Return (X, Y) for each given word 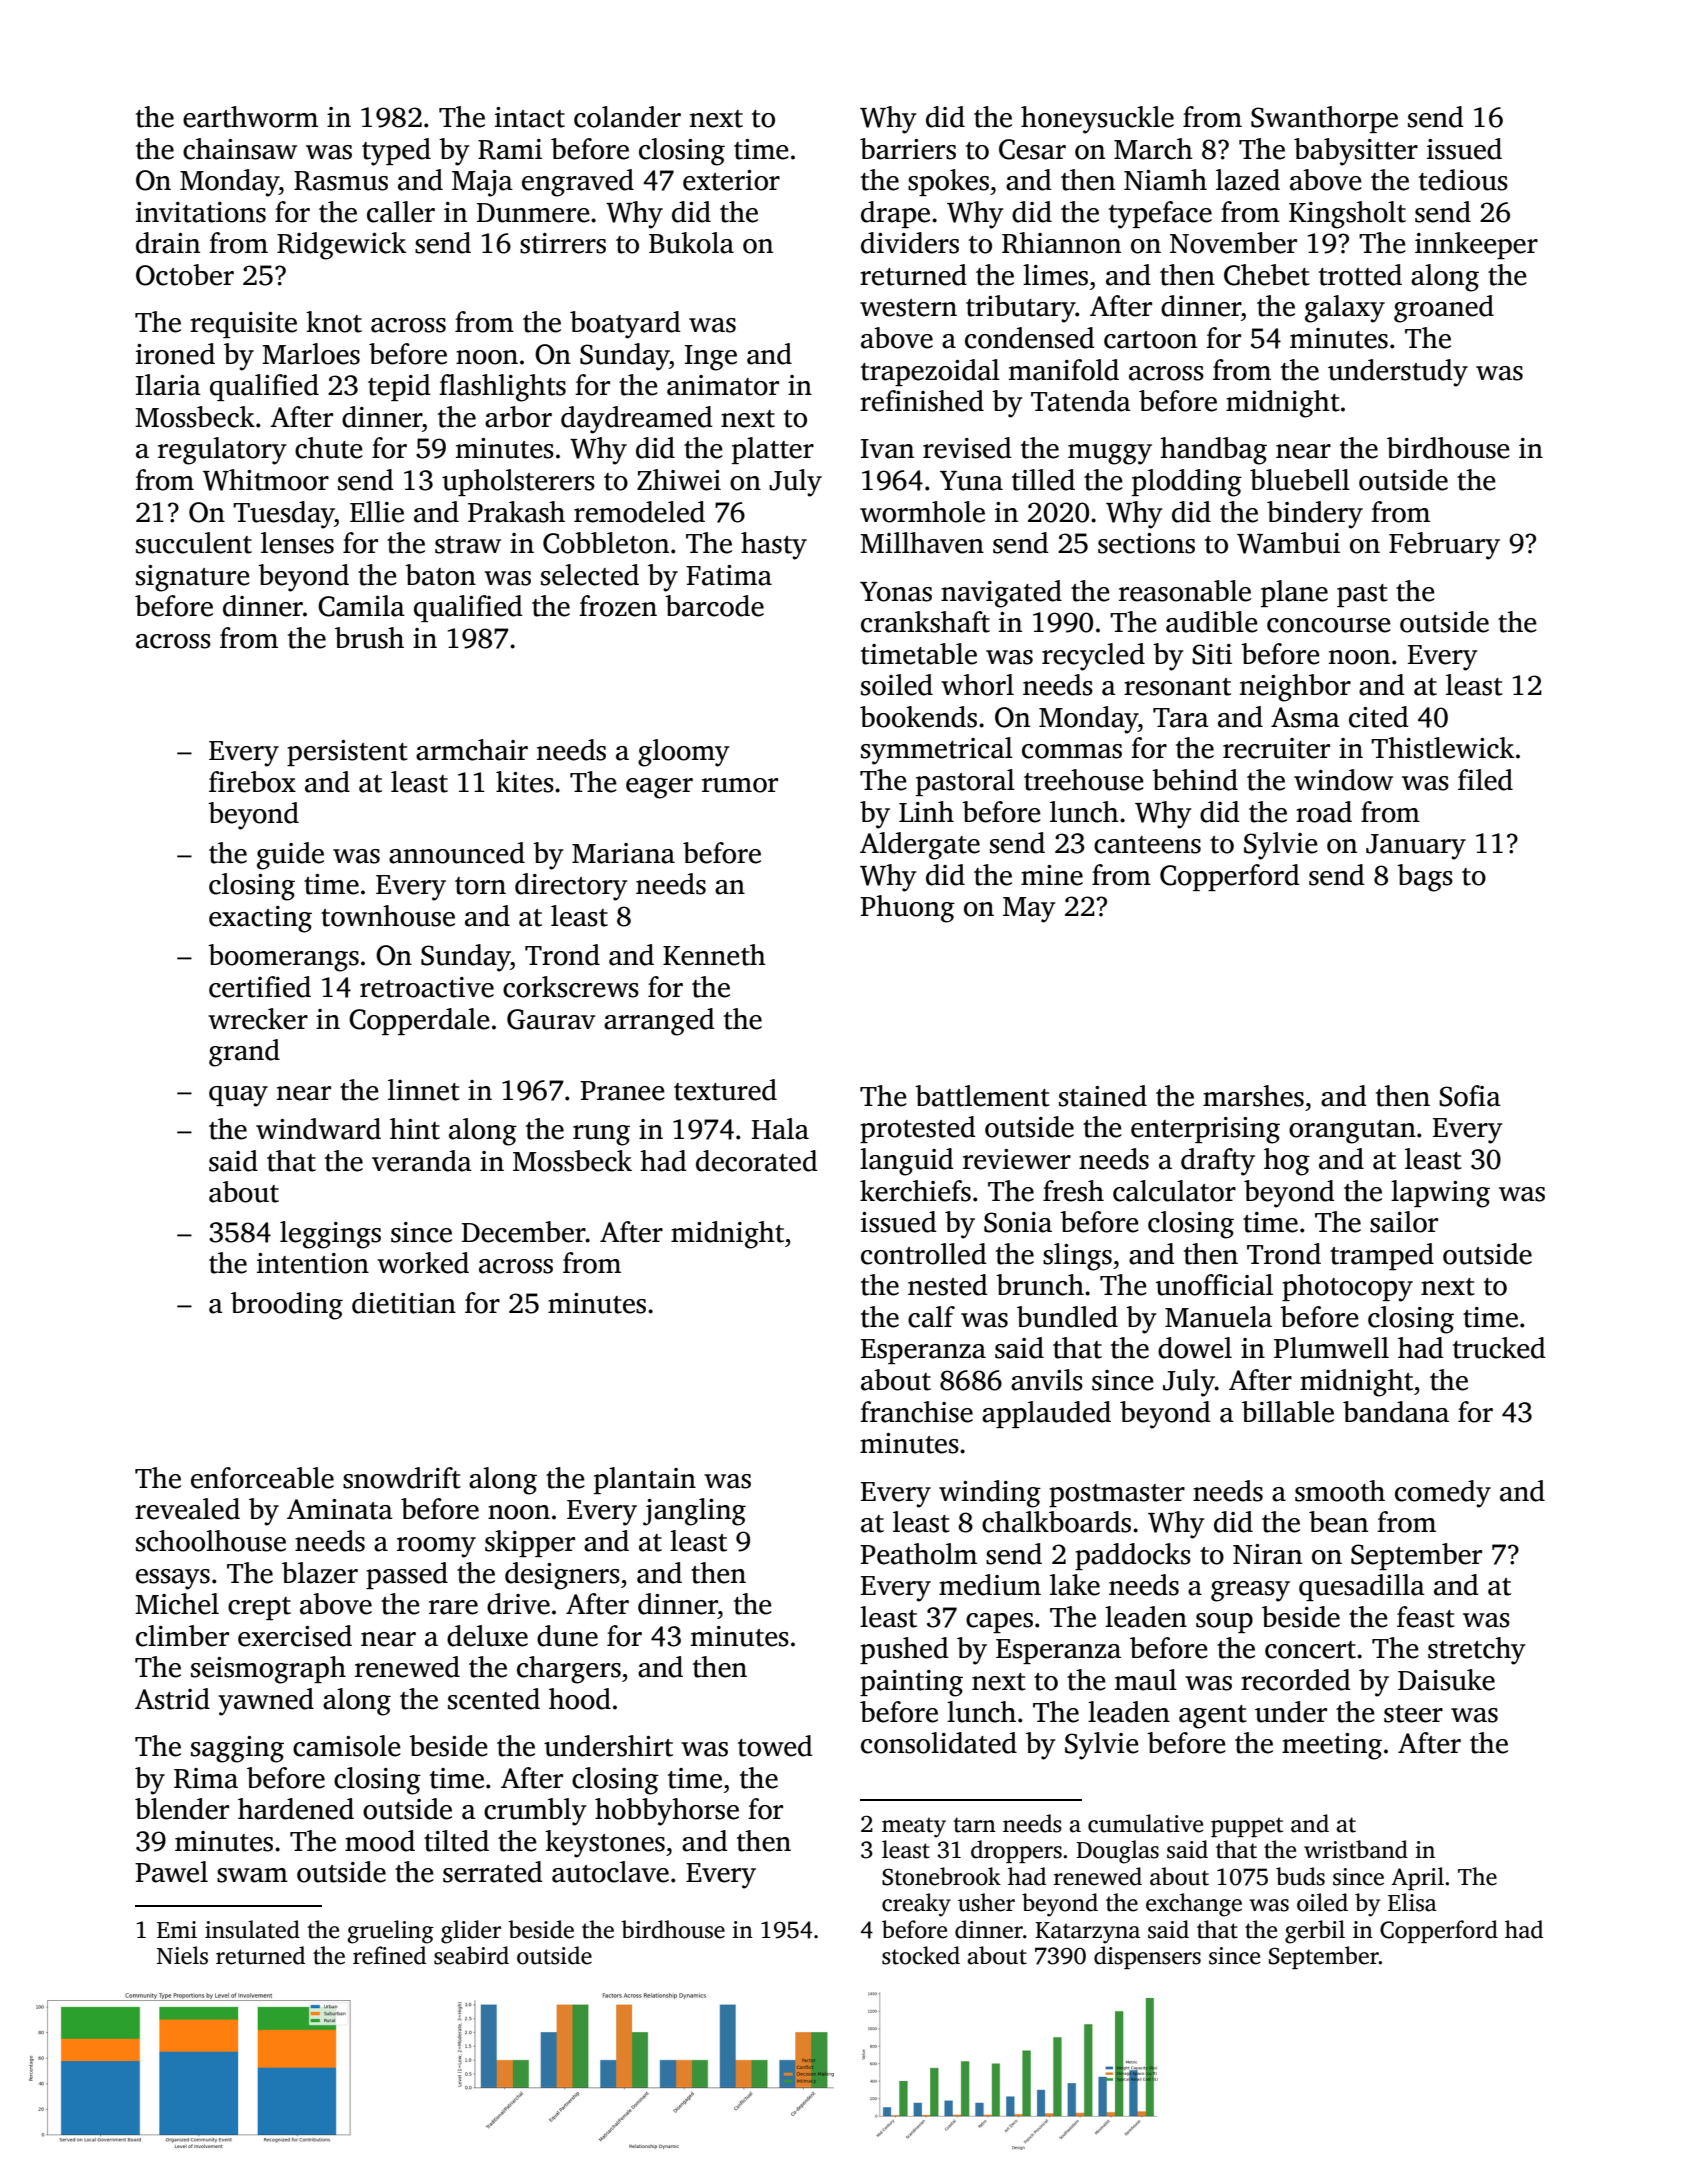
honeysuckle (1097, 120)
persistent (347, 753)
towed (775, 1746)
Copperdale (419, 1021)
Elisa (1412, 1902)
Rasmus (341, 181)
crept (259, 1608)
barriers (908, 149)
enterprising (1205, 1130)
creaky (916, 1905)
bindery (1315, 515)
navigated (1001, 594)
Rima (206, 1778)
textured (725, 1090)
